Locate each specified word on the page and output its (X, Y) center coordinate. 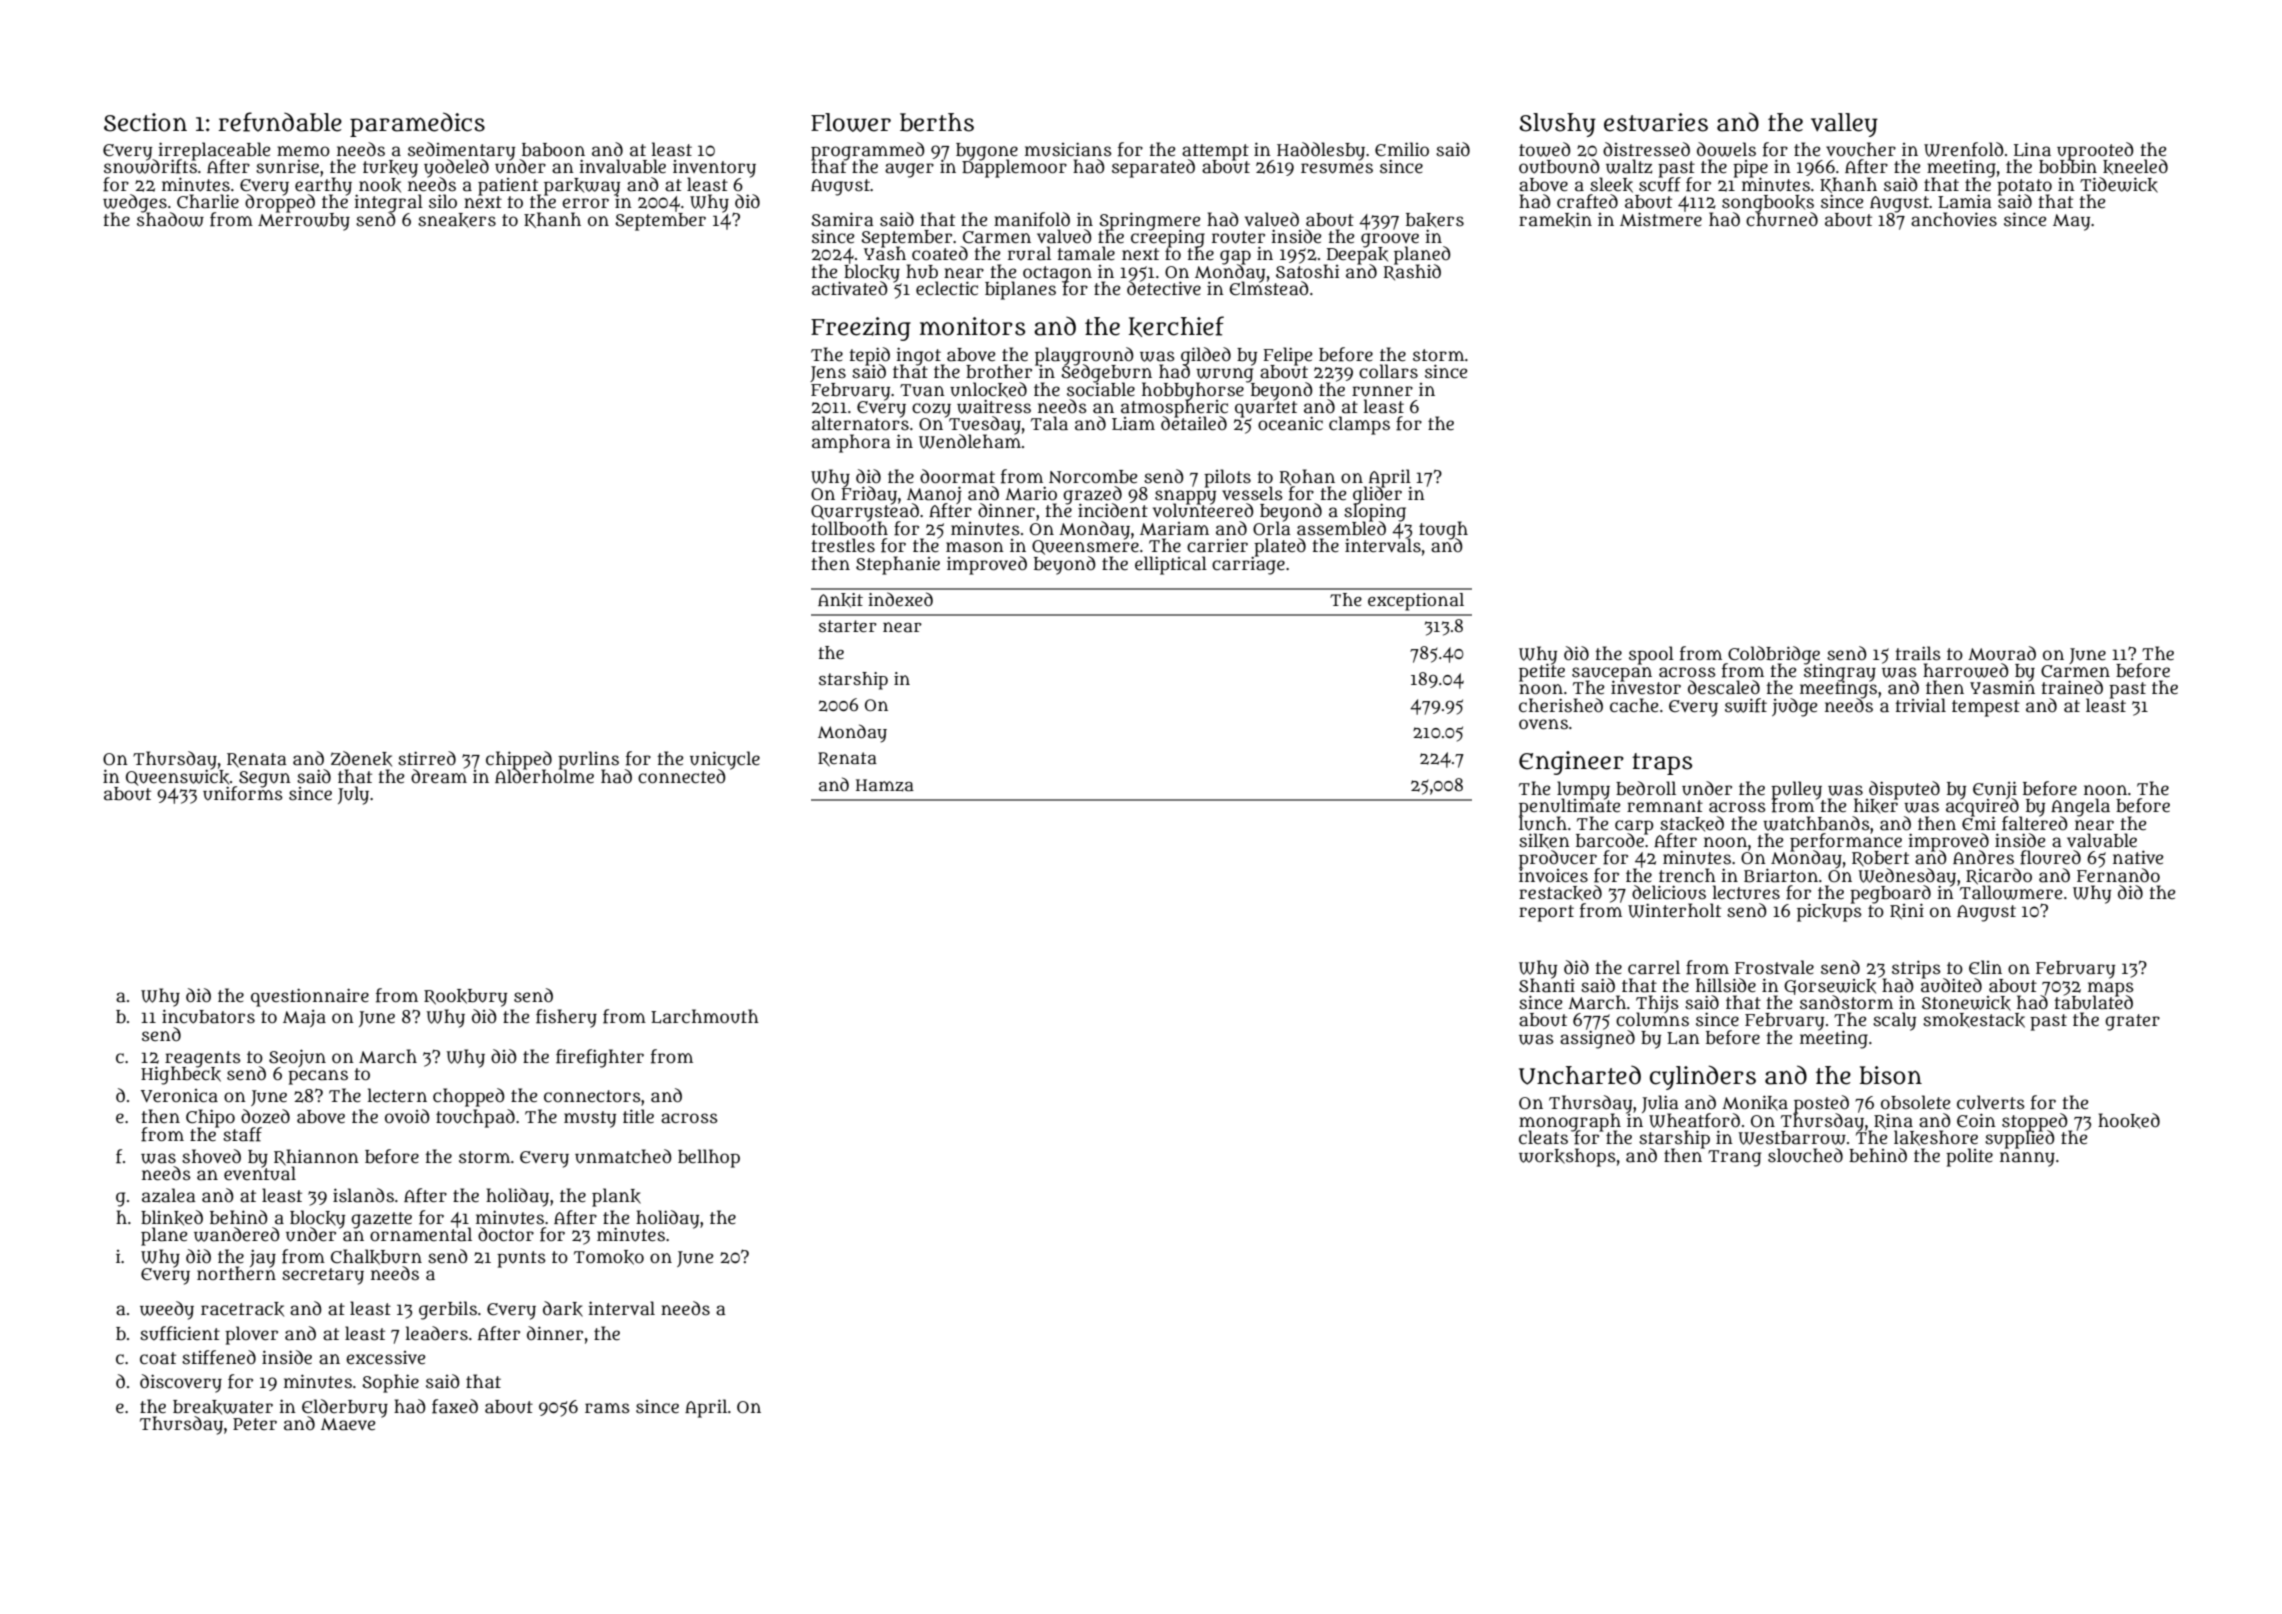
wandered (237, 1234)
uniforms (243, 794)
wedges (135, 203)
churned (1782, 219)
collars (1388, 371)
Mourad (2002, 653)
